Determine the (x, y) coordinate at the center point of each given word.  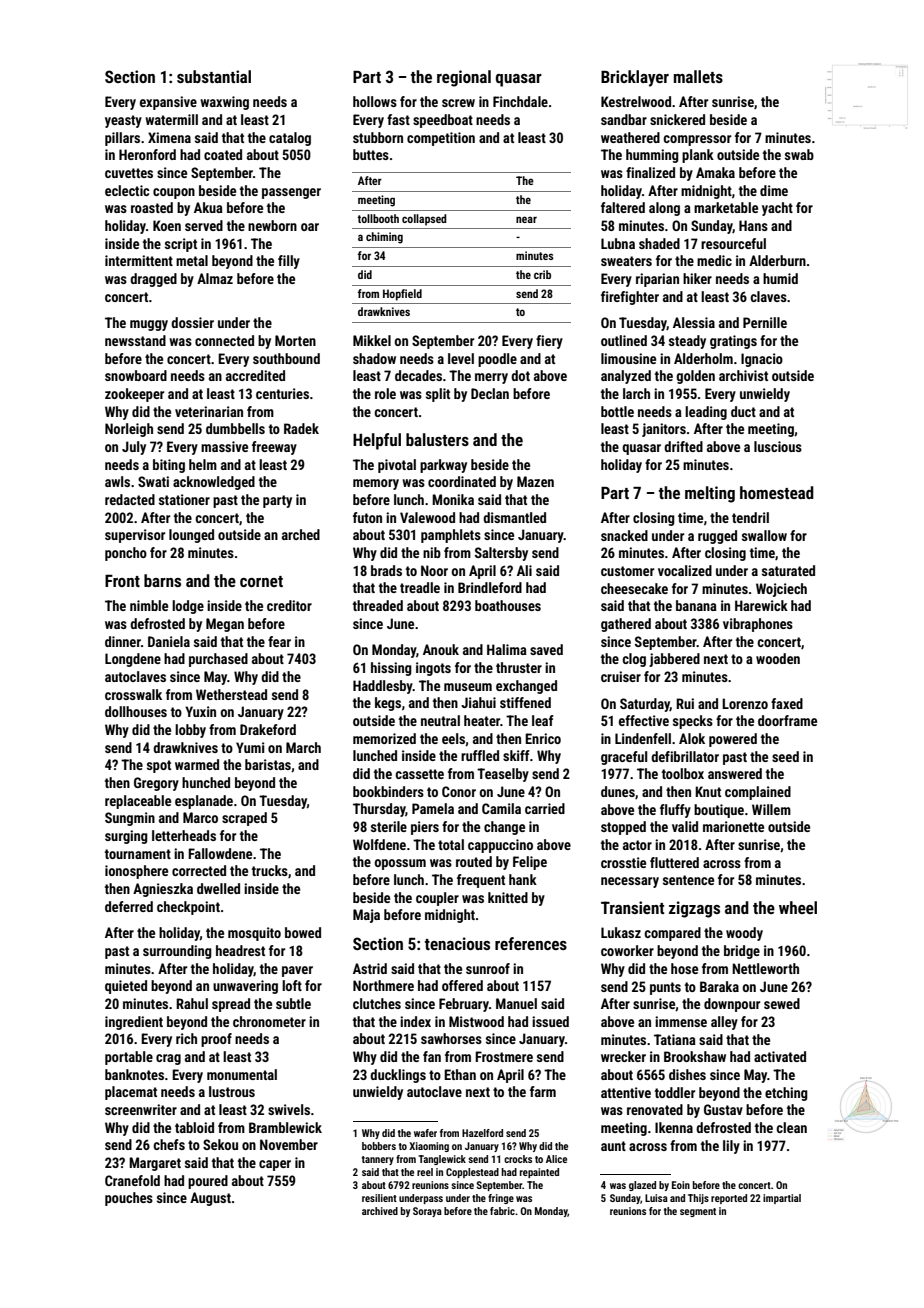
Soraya (427, 1212)
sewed (782, 1003)
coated (223, 154)
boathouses (508, 605)
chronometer (269, 1021)
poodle (497, 360)
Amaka (715, 172)
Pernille (765, 322)
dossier (192, 322)
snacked (624, 535)
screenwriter (141, 1109)
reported (729, 1199)
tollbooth (378, 218)
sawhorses (451, 1038)
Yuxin (200, 711)
